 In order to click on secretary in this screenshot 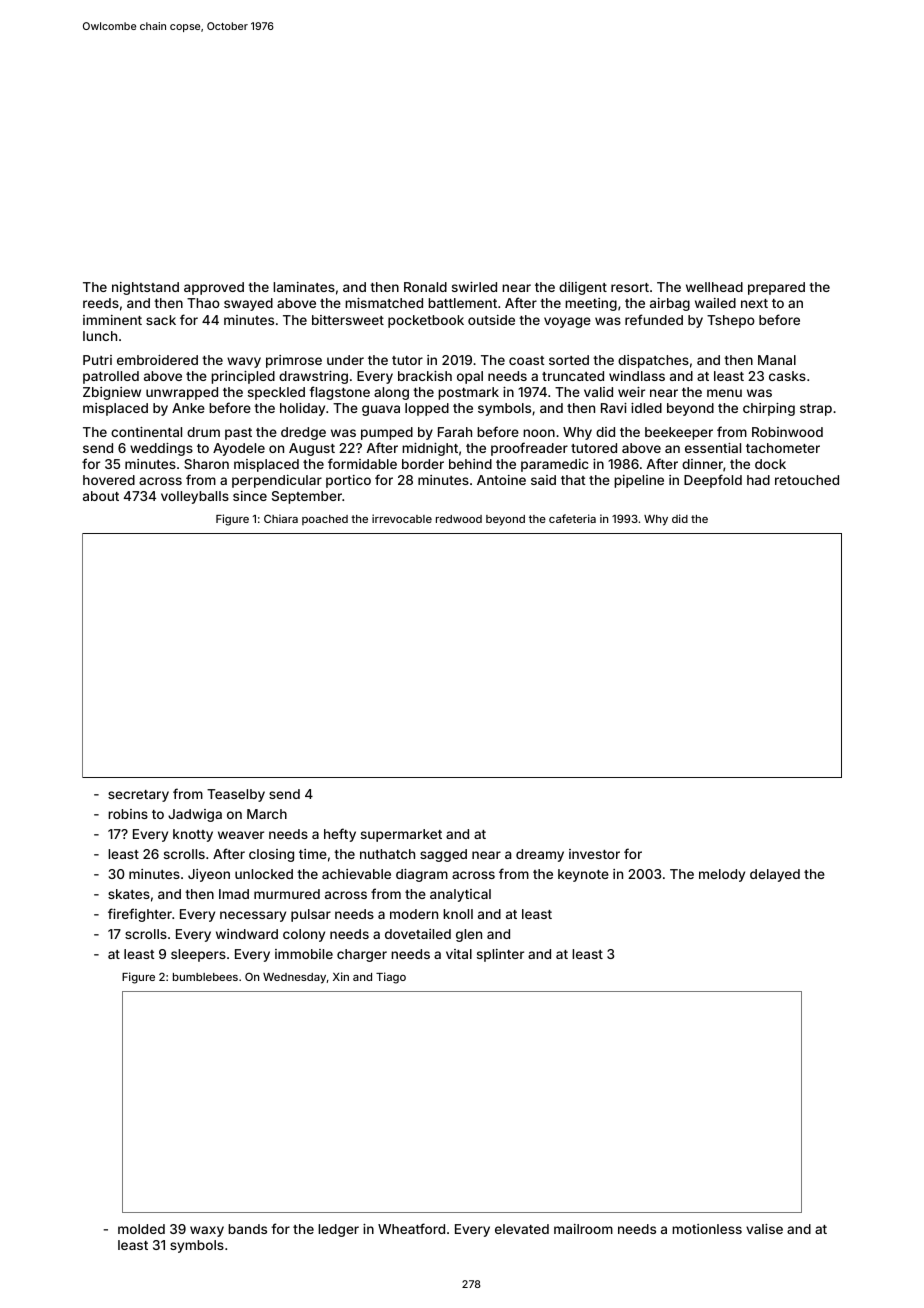, I will do `click(138, 796)`.
